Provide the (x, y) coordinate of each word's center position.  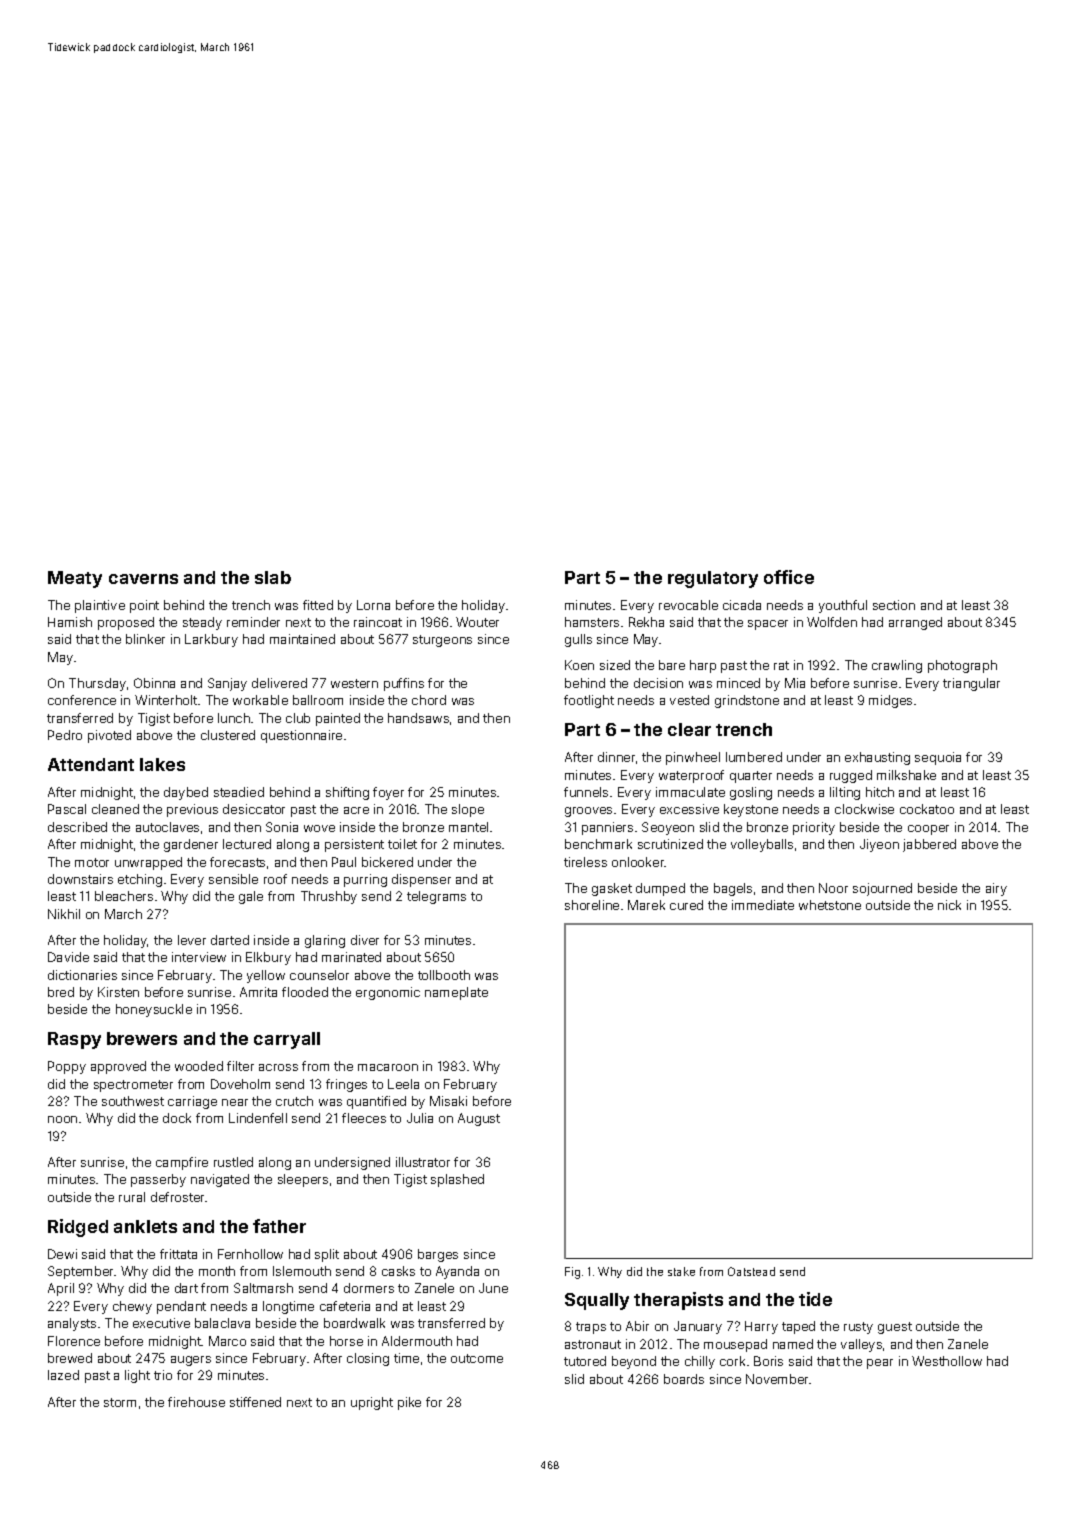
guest (895, 1328)
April (61, 1289)
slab (273, 577)
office (789, 577)
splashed (457, 1180)
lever (192, 940)
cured (686, 905)
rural (132, 1197)
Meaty (75, 579)
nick (949, 905)
